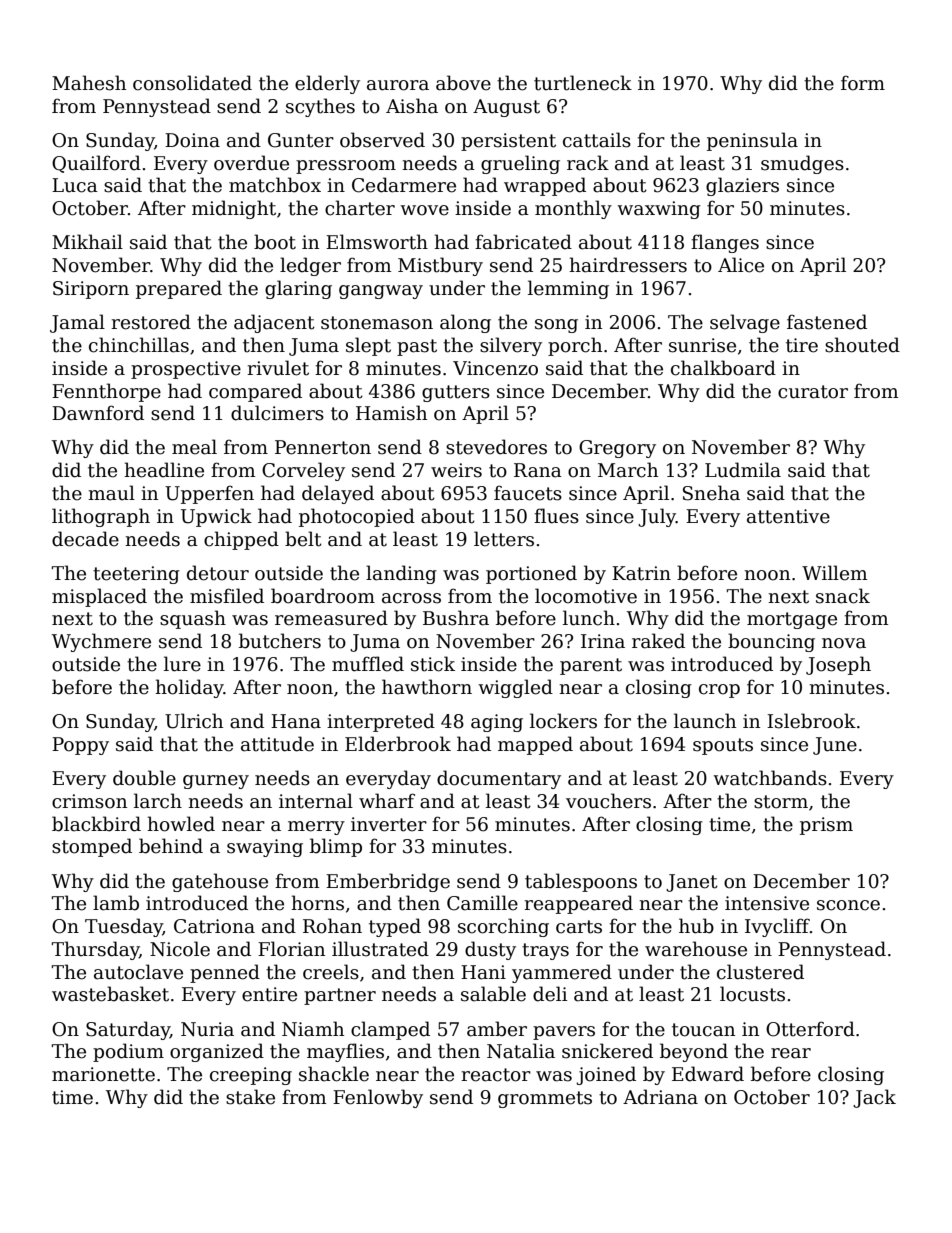  I want to click on vouchers, so click(608, 801).
